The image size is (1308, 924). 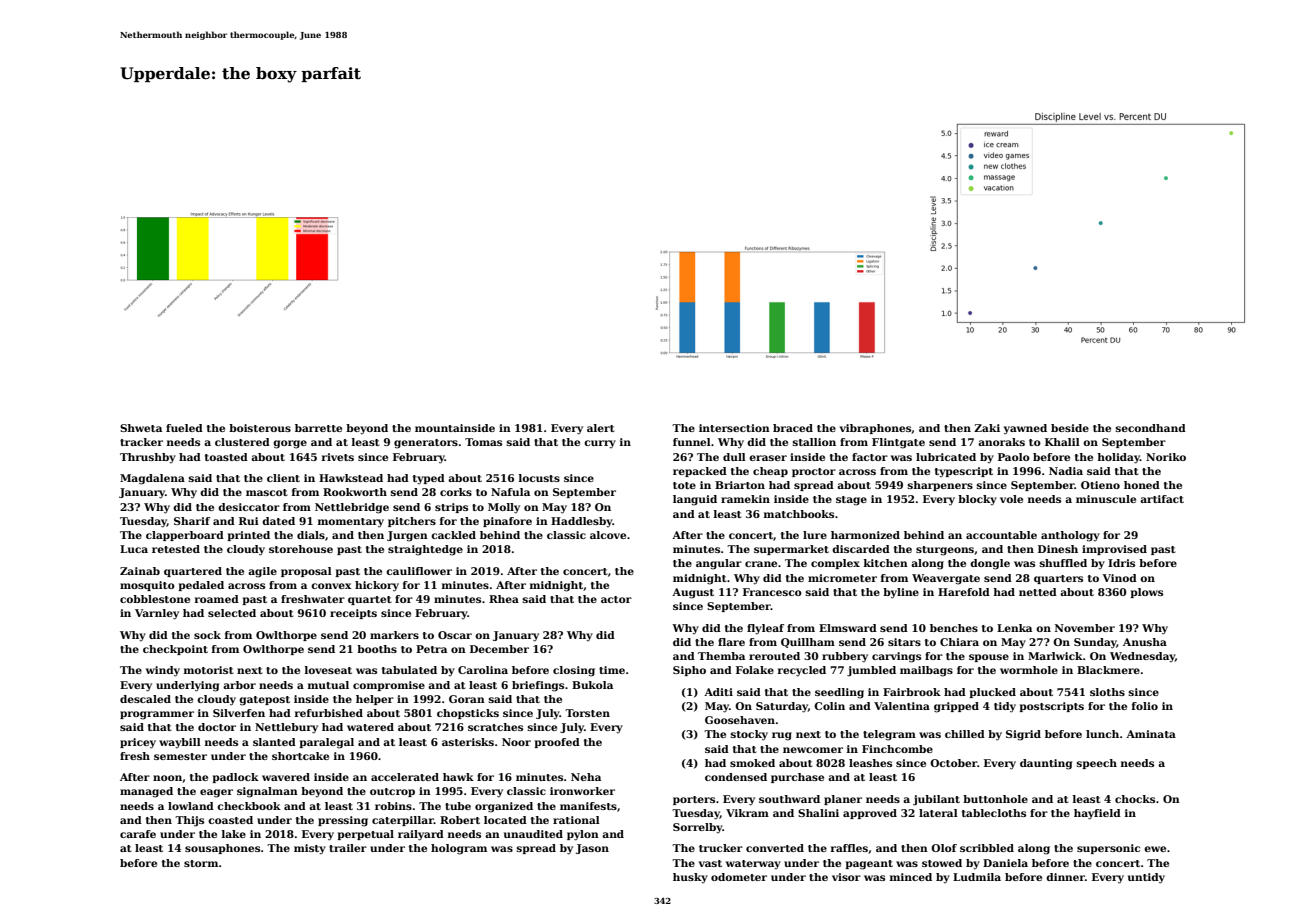 I want to click on plows, so click(x=1146, y=593).
